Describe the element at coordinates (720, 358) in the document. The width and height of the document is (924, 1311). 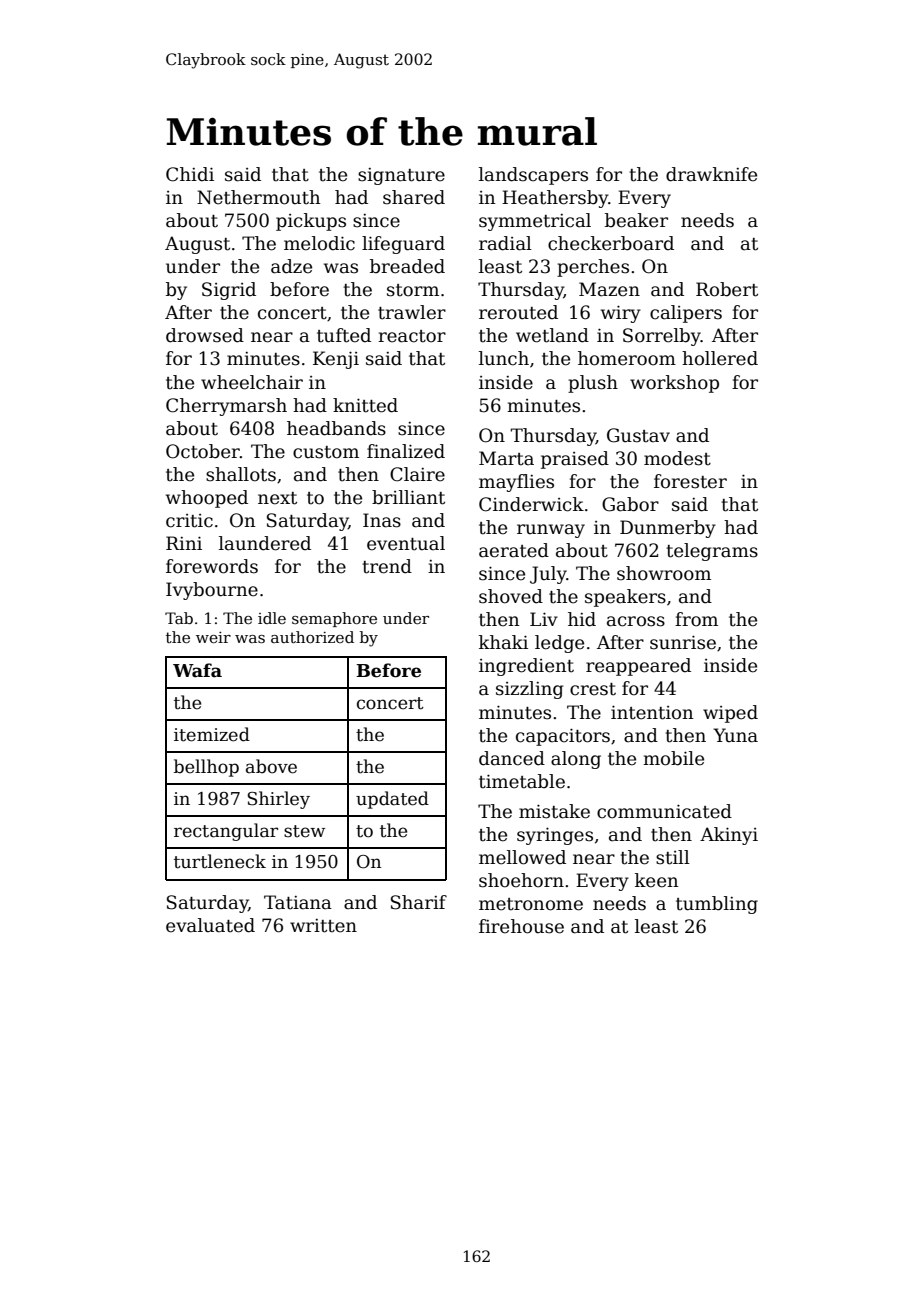
I see `hollered` at that location.
